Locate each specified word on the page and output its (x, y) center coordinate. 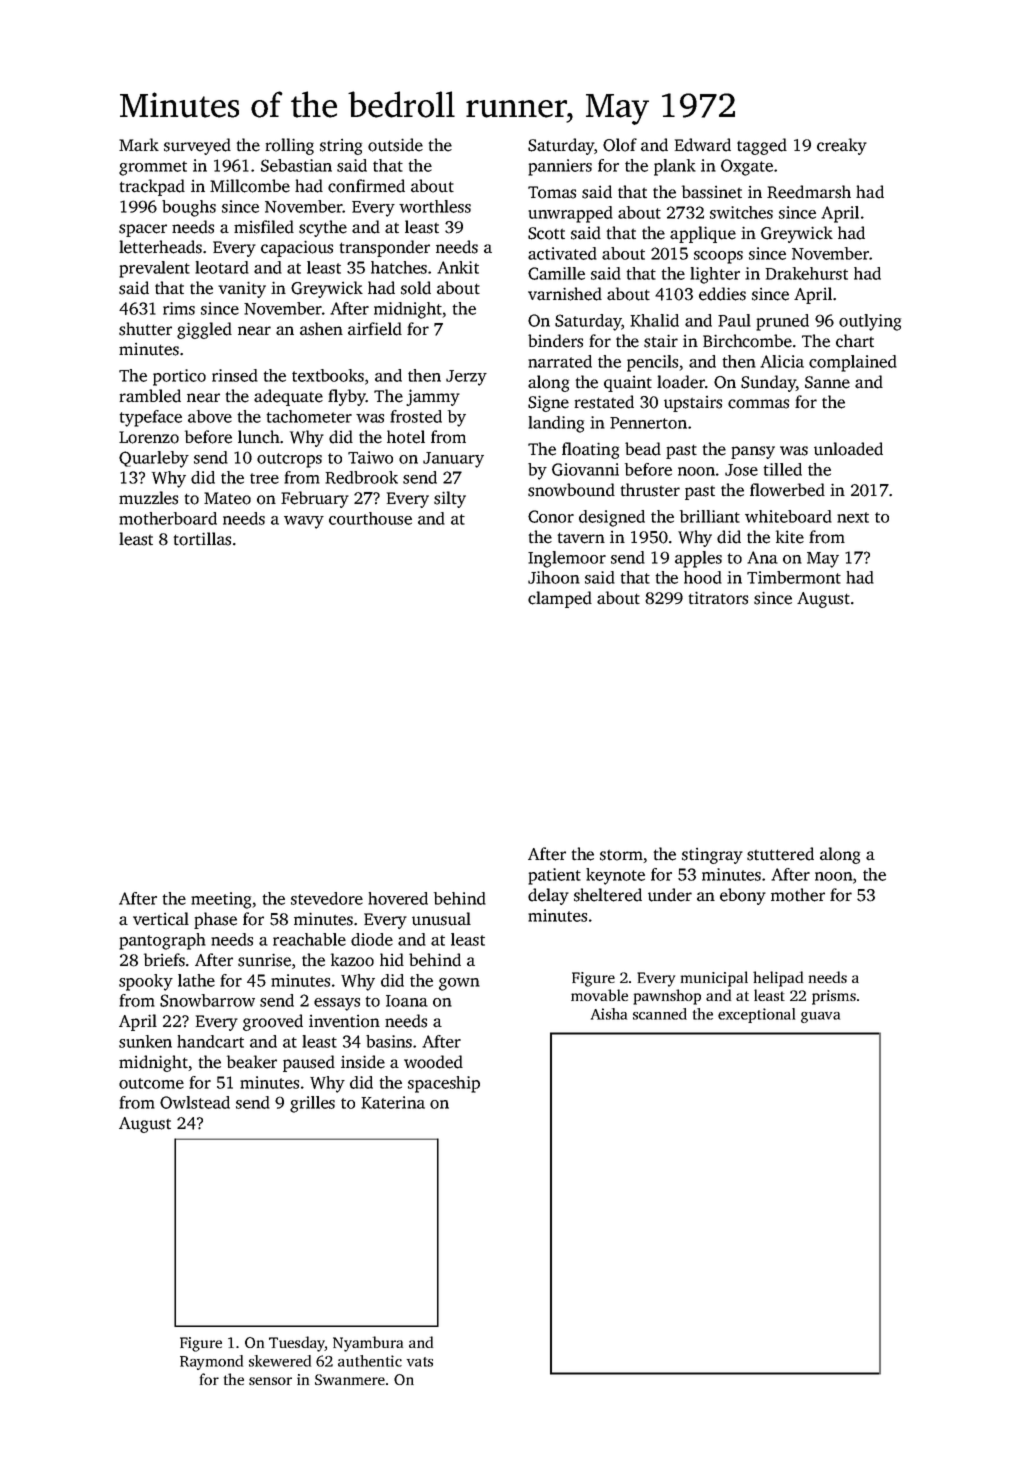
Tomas (552, 192)
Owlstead (195, 1102)
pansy (753, 452)
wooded (433, 1062)
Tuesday (297, 1344)
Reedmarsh (809, 192)
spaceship (444, 1084)
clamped (560, 599)
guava (820, 1017)
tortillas (202, 539)
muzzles (148, 498)
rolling (290, 146)
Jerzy (466, 378)
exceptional (756, 1015)
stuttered (780, 854)
